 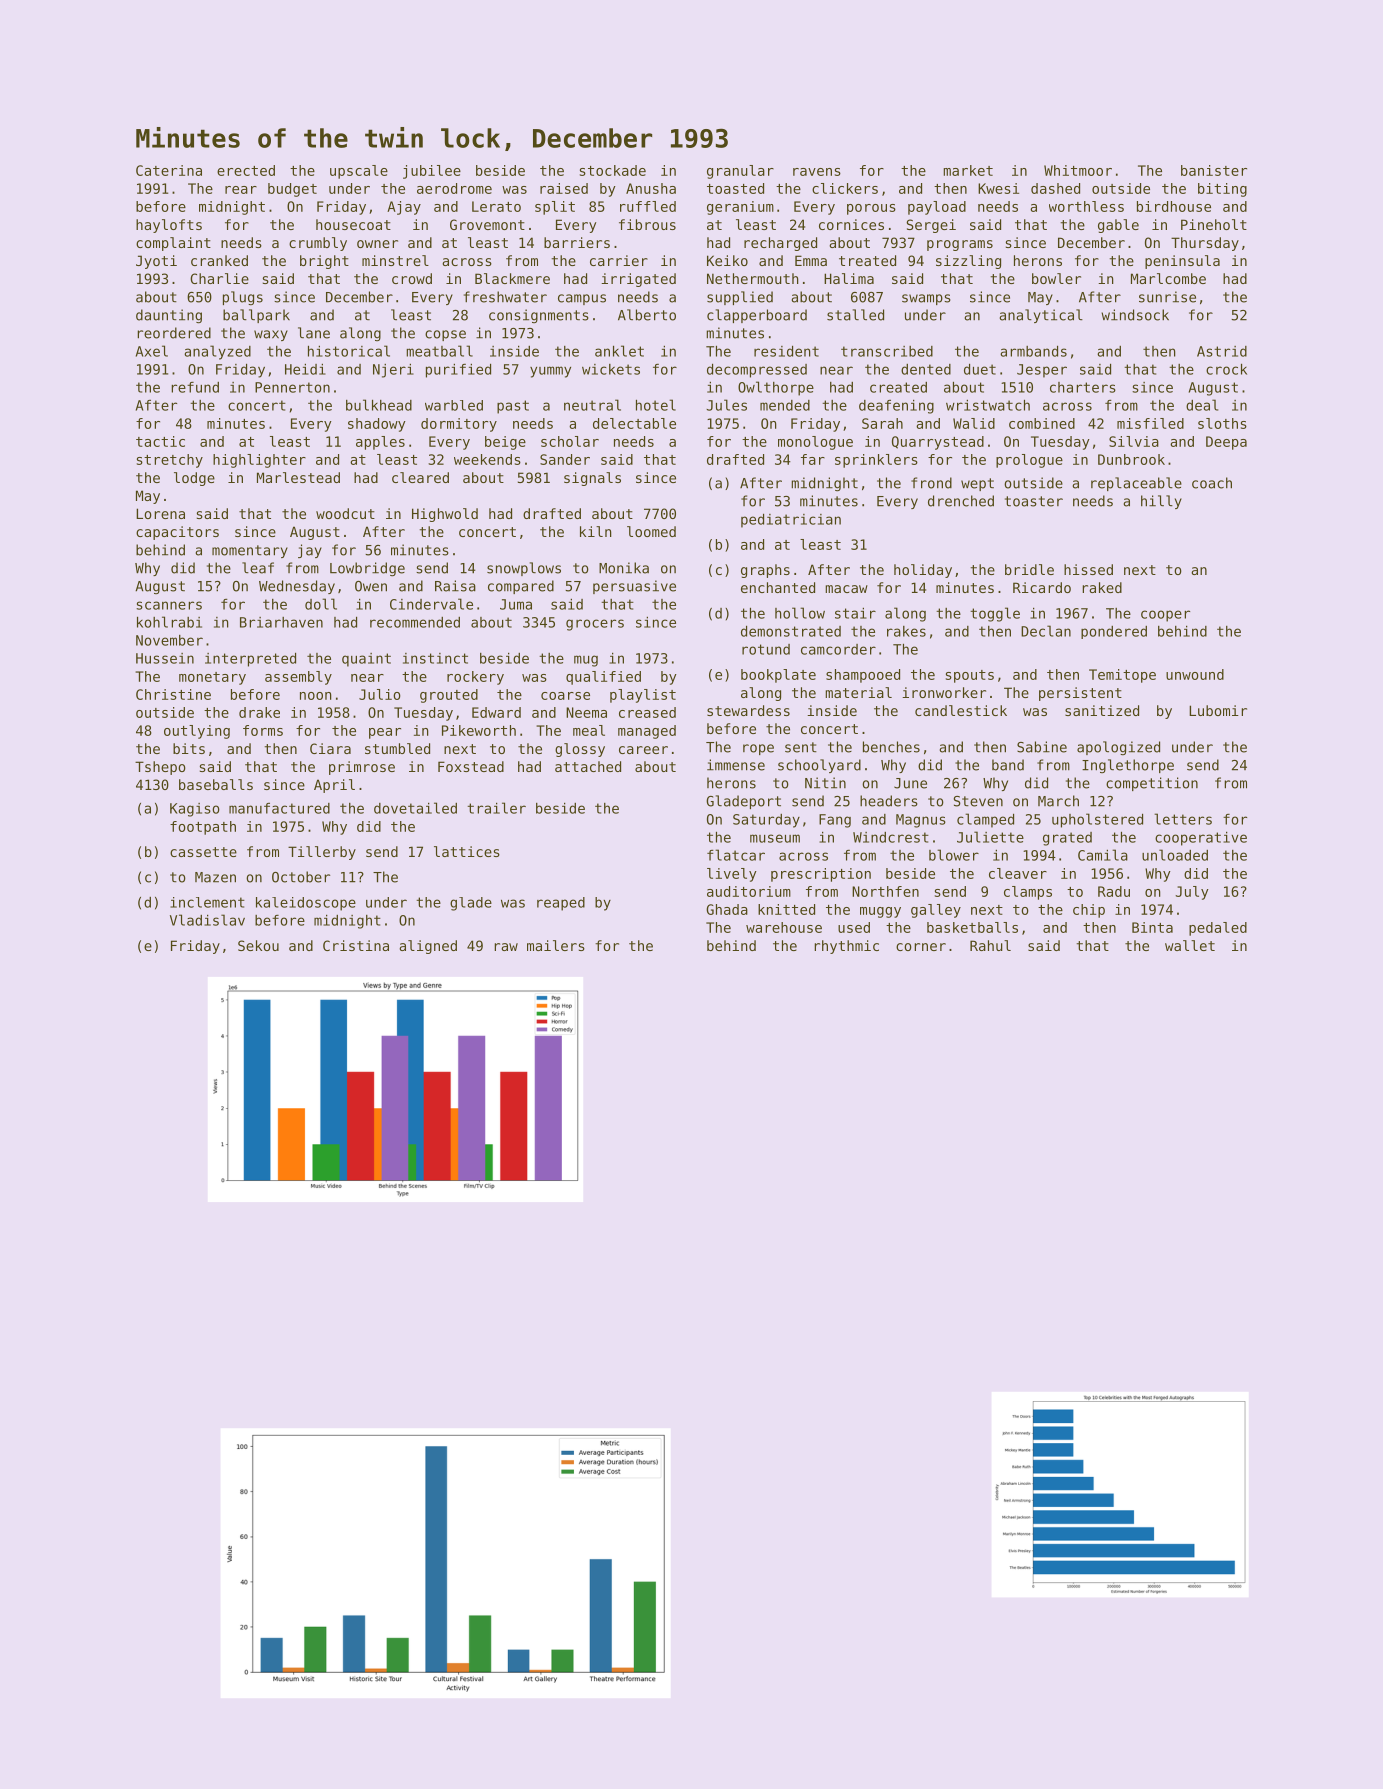 What do you see at coordinates (1078, 170) in the screenshot?
I see `Whitmoor` at bounding box center [1078, 170].
